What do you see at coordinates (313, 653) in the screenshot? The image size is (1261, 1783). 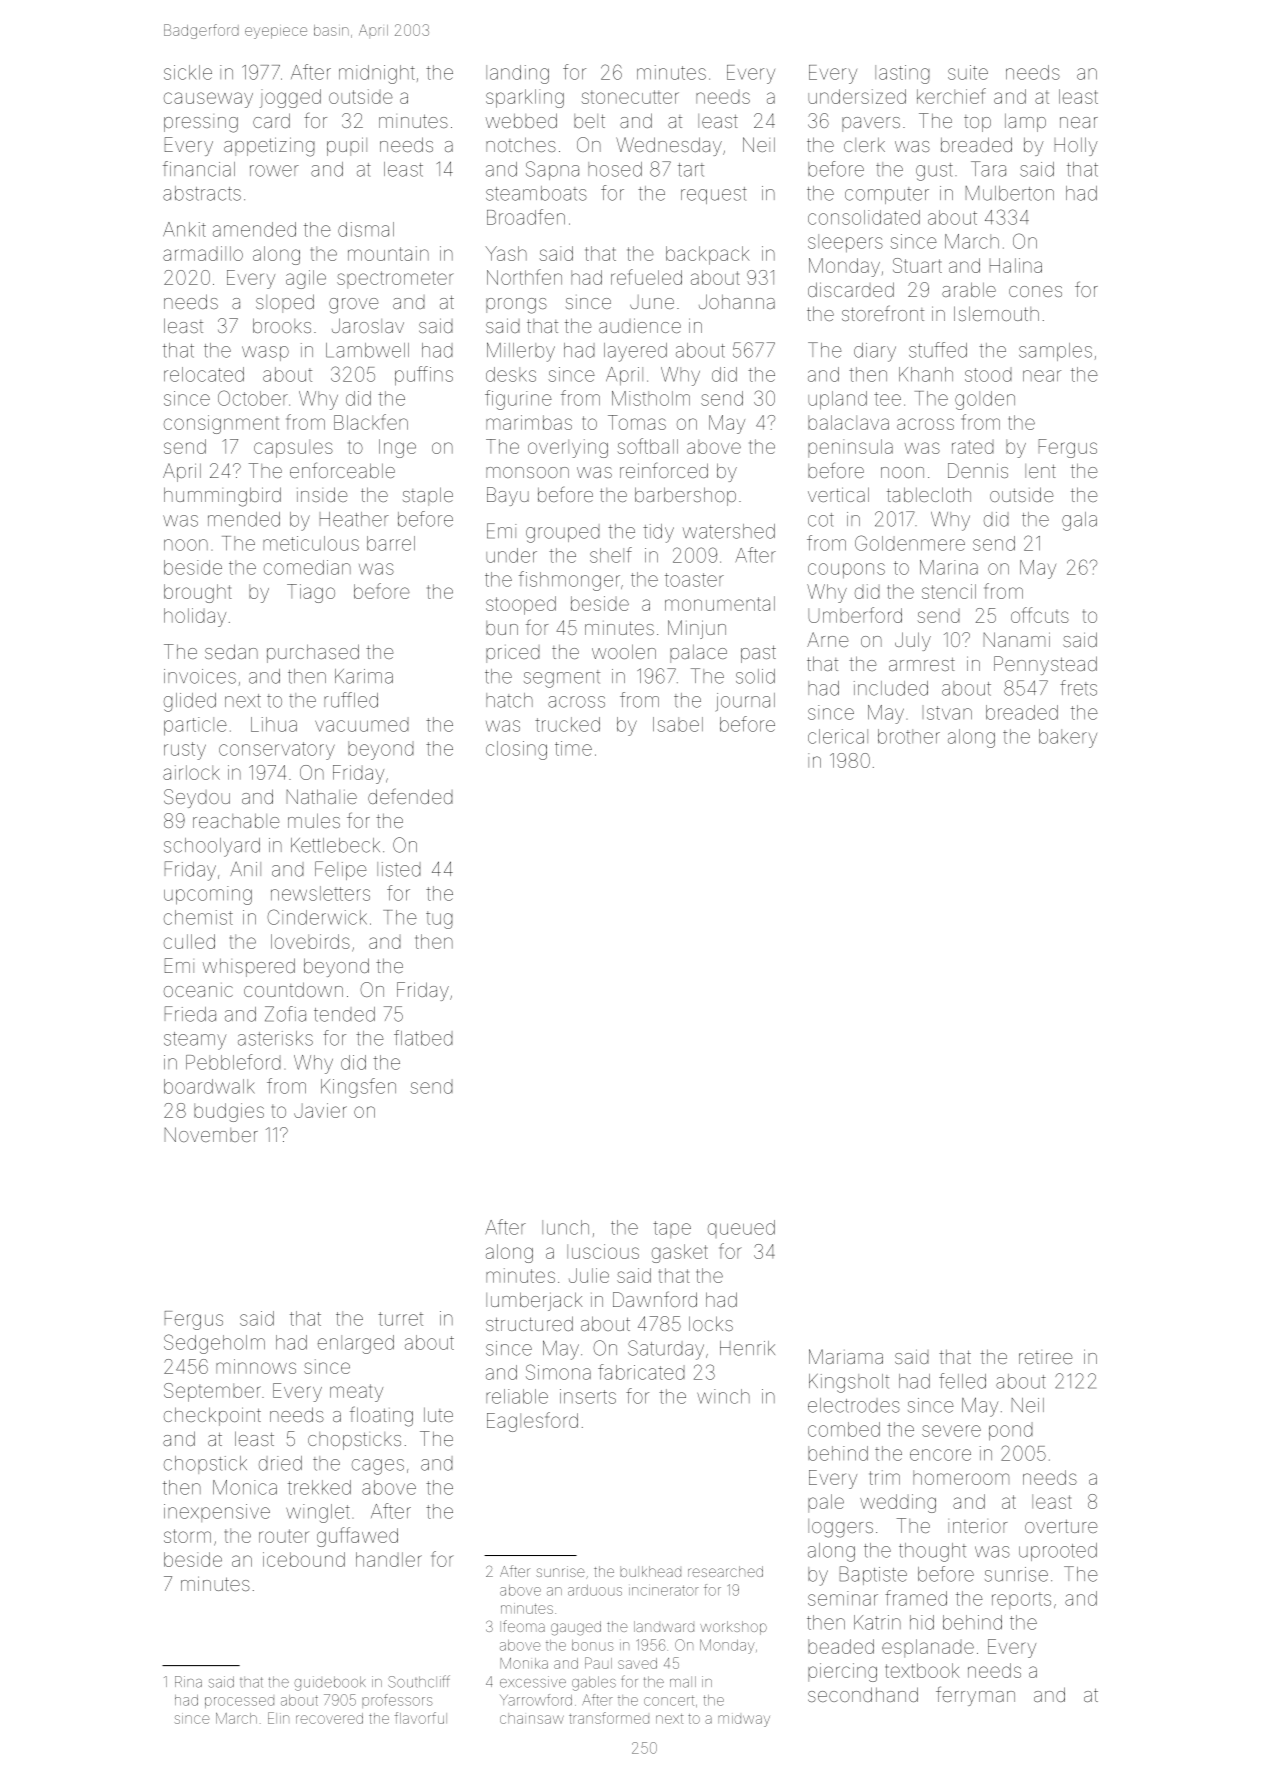 I see `purchased` at bounding box center [313, 653].
